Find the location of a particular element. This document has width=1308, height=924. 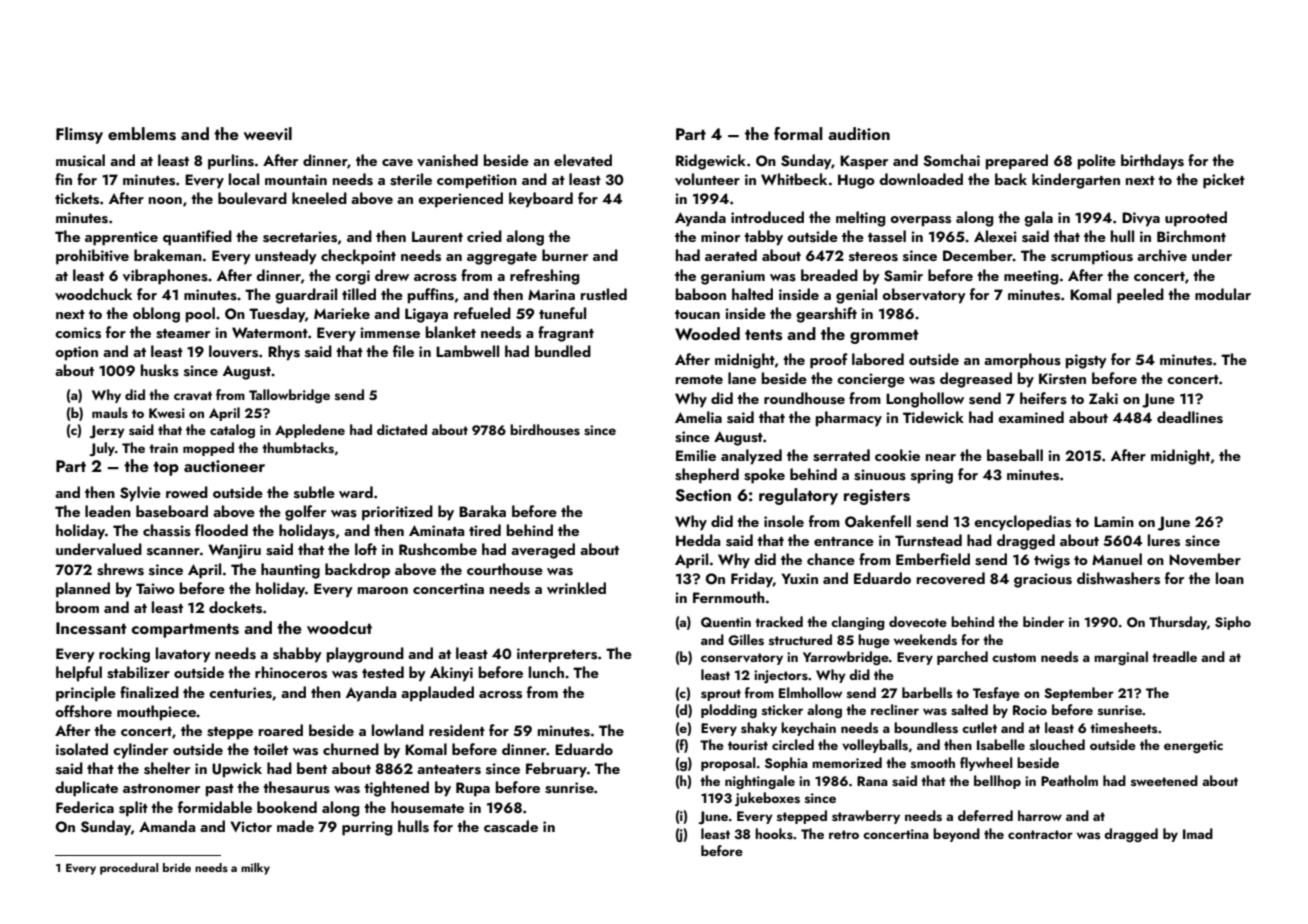

elevated is located at coordinates (583, 160).
